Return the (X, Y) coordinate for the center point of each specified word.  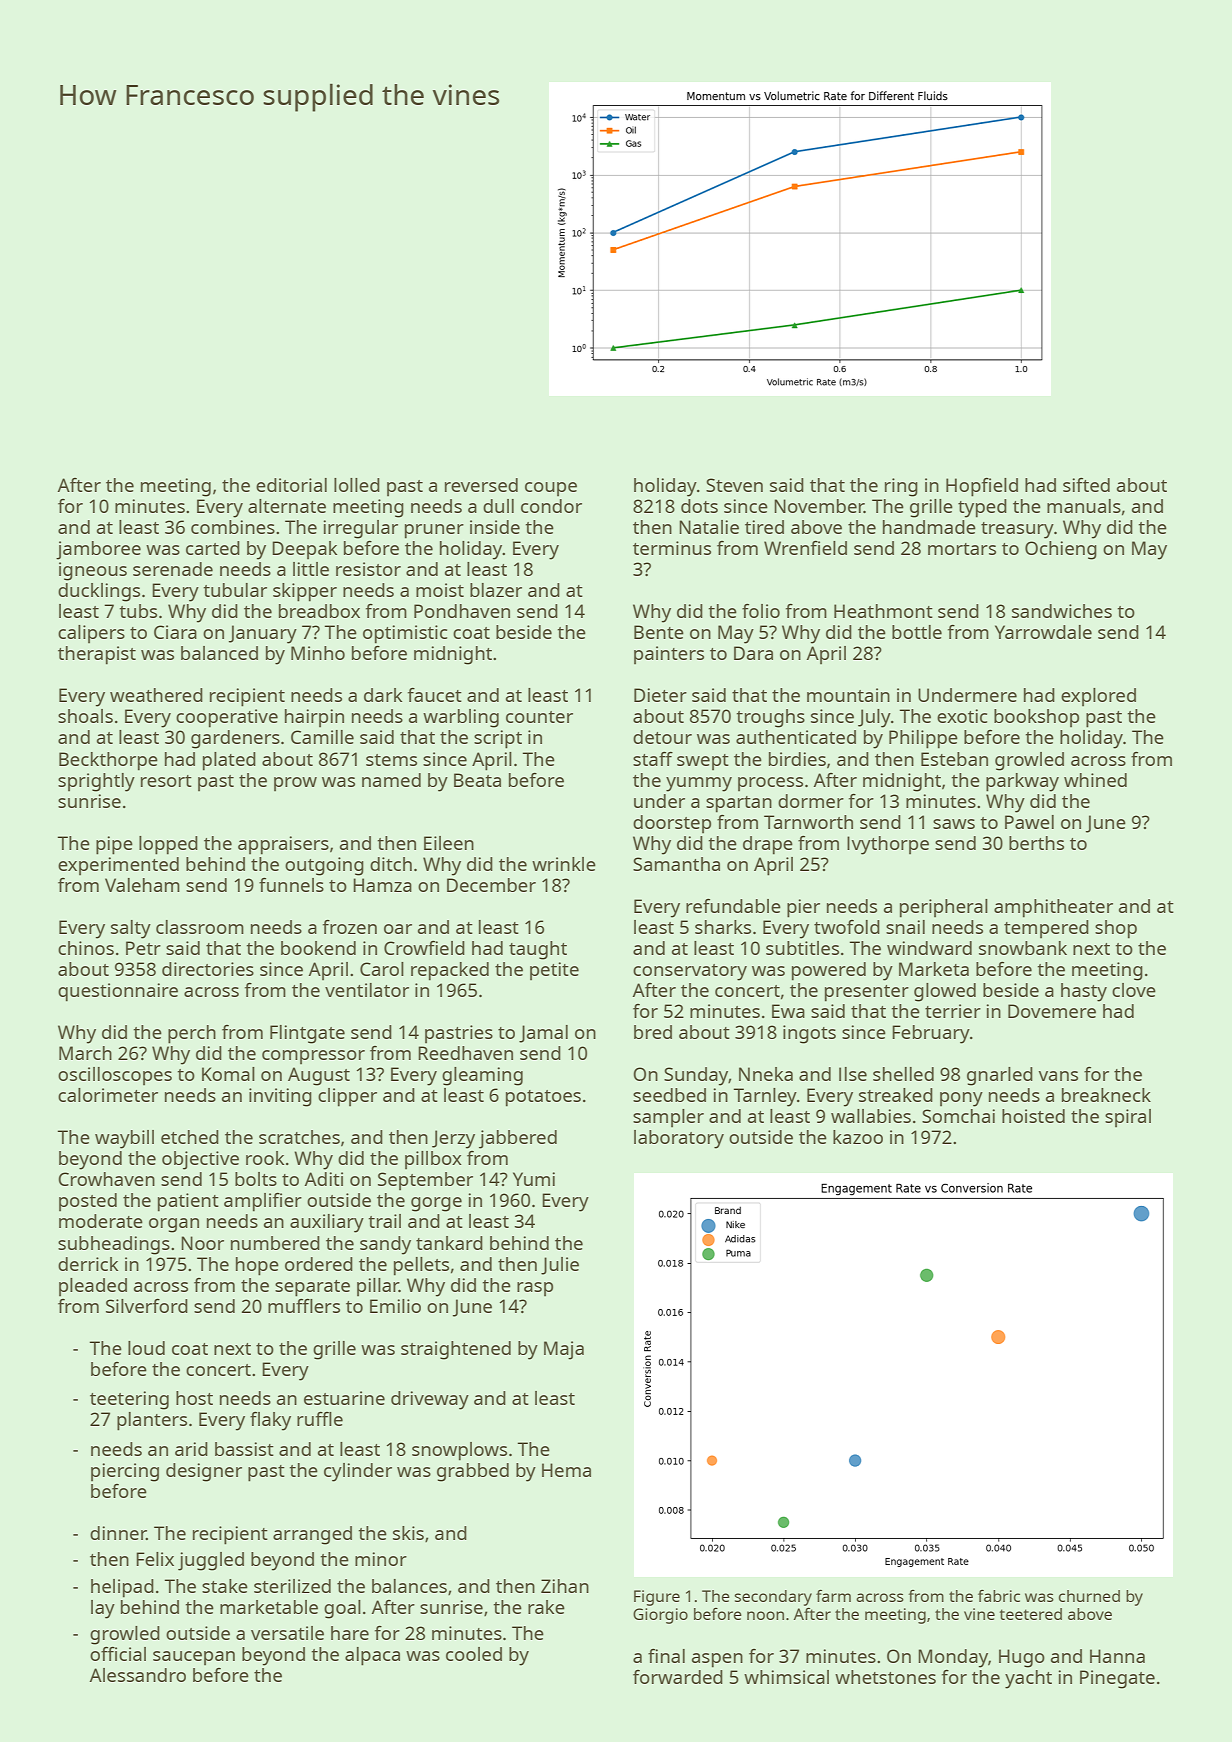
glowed (945, 992)
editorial (291, 485)
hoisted (1033, 1116)
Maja (564, 1350)
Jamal (543, 1034)
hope (257, 1266)
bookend (318, 948)
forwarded (678, 1677)
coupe (551, 489)
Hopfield (982, 487)
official (118, 1653)
